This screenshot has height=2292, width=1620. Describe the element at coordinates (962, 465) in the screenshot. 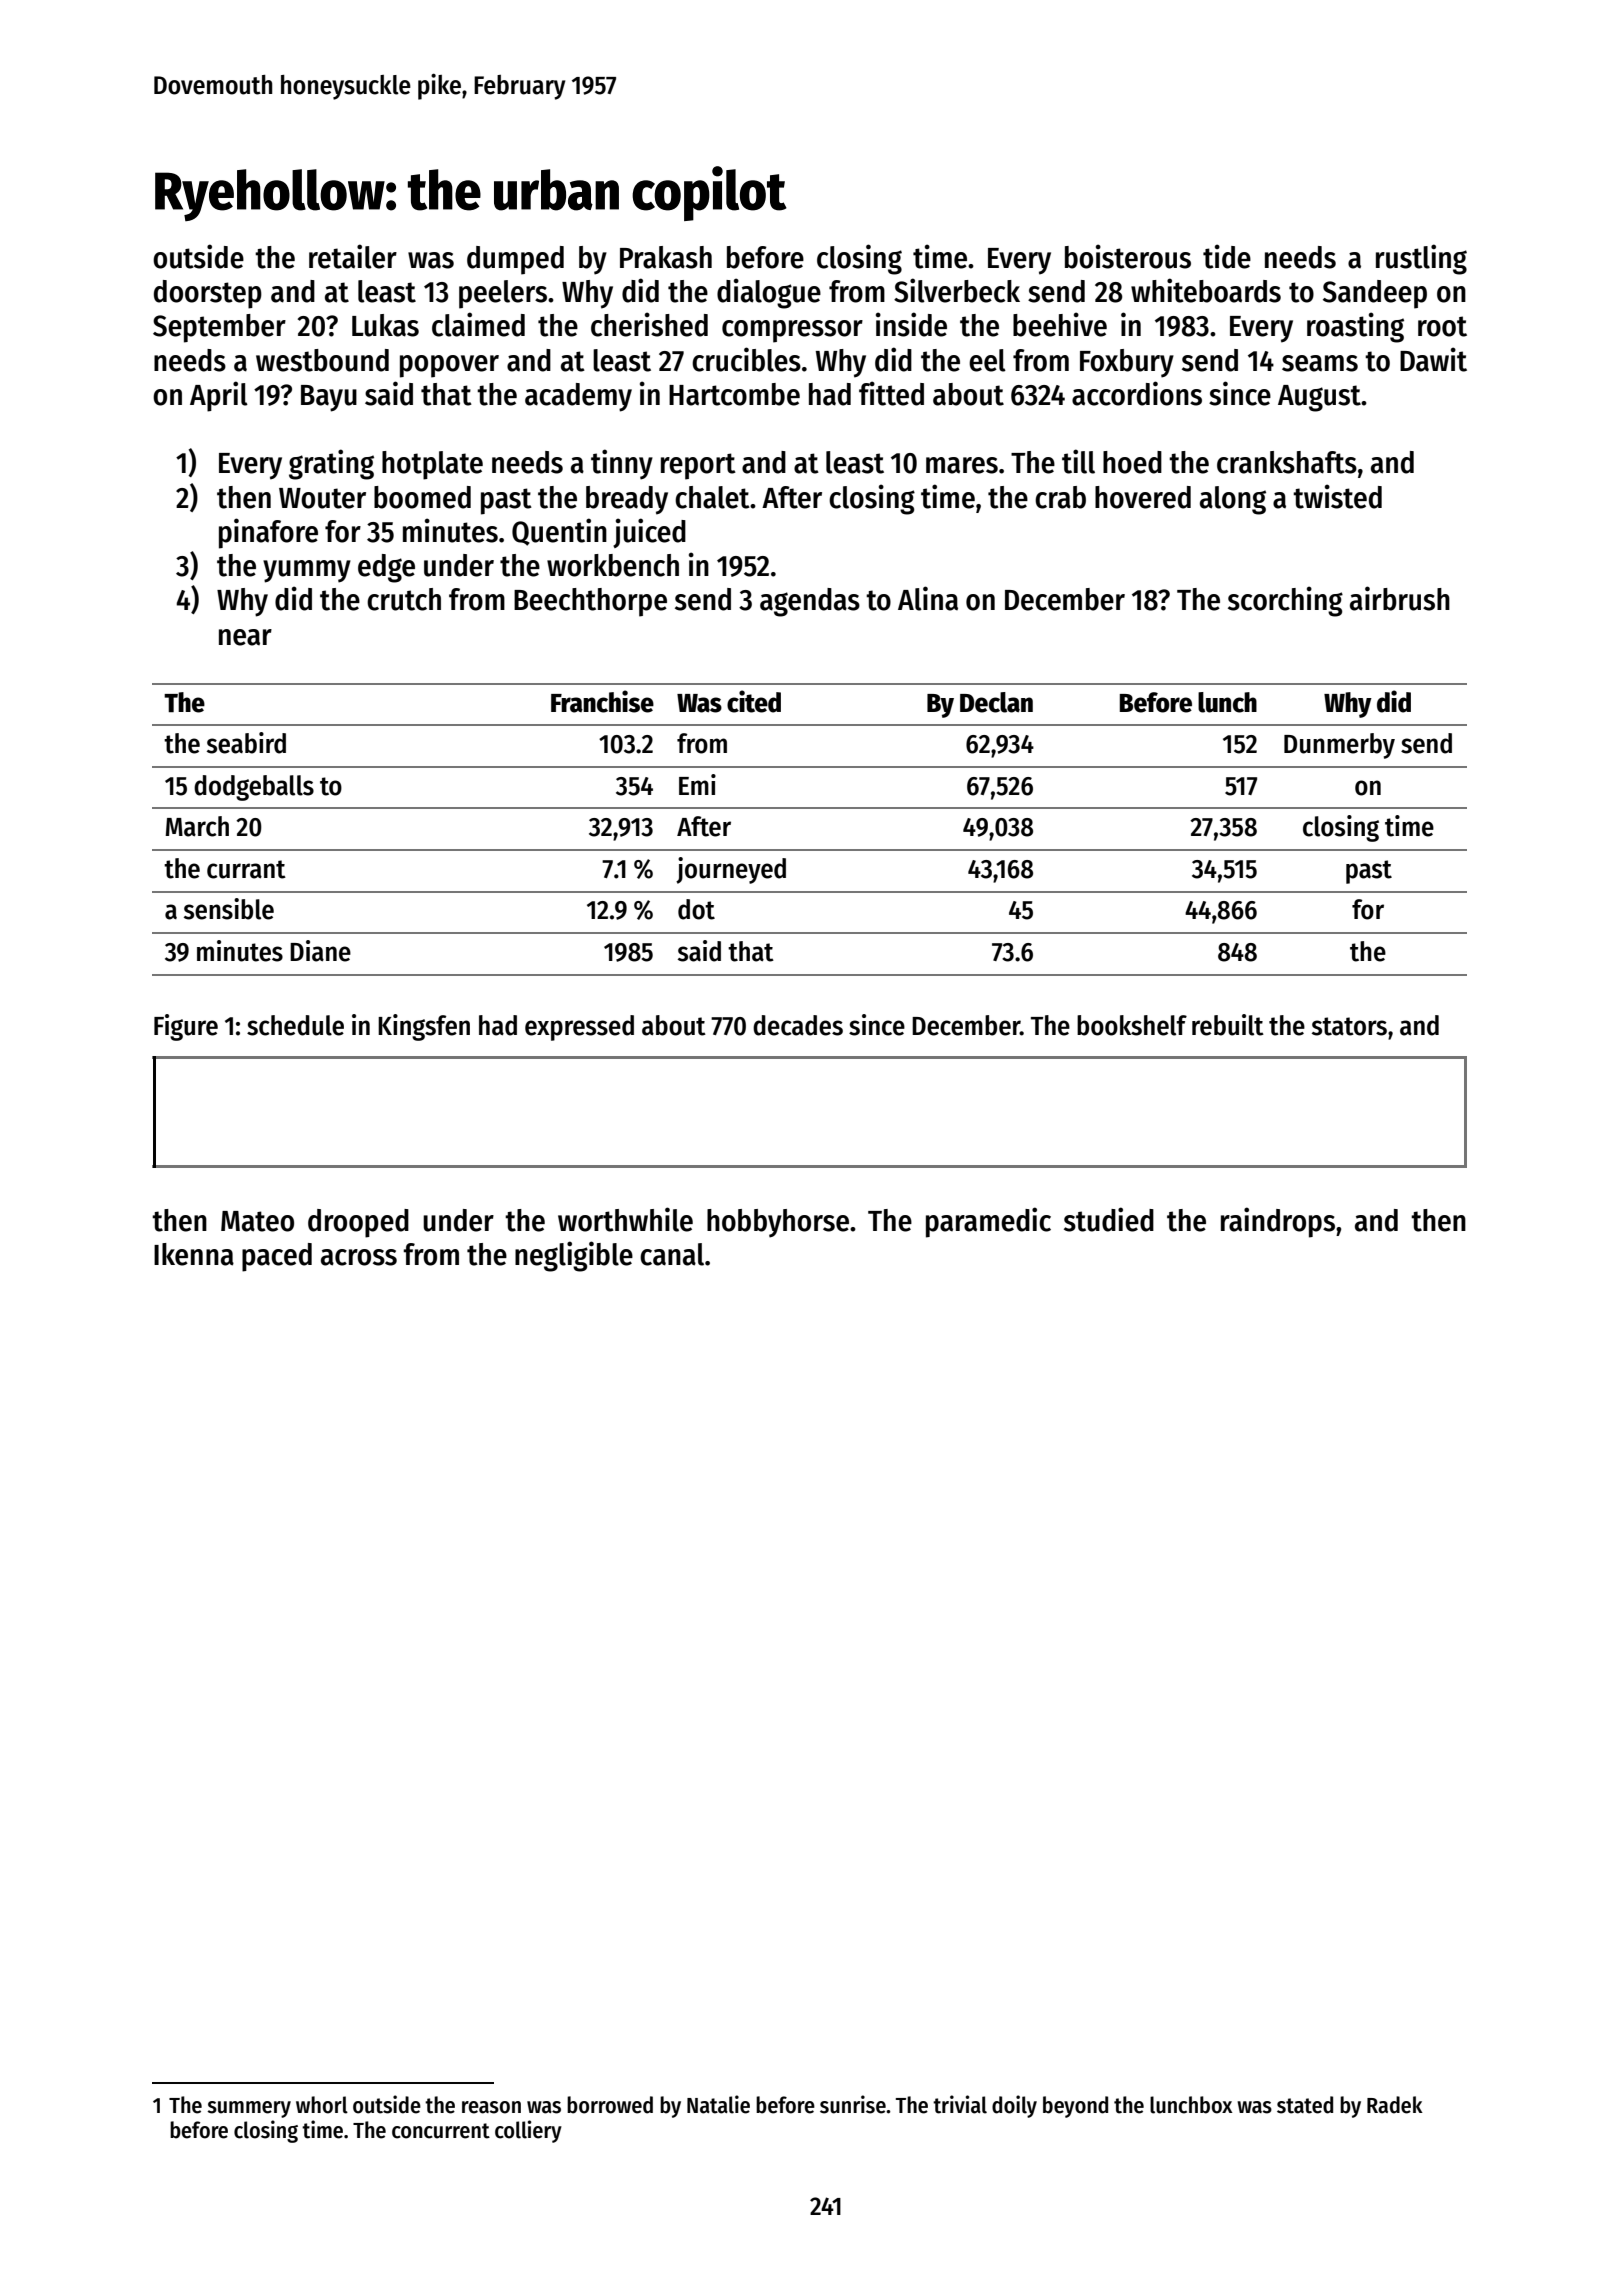

I see `mares` at that location.
